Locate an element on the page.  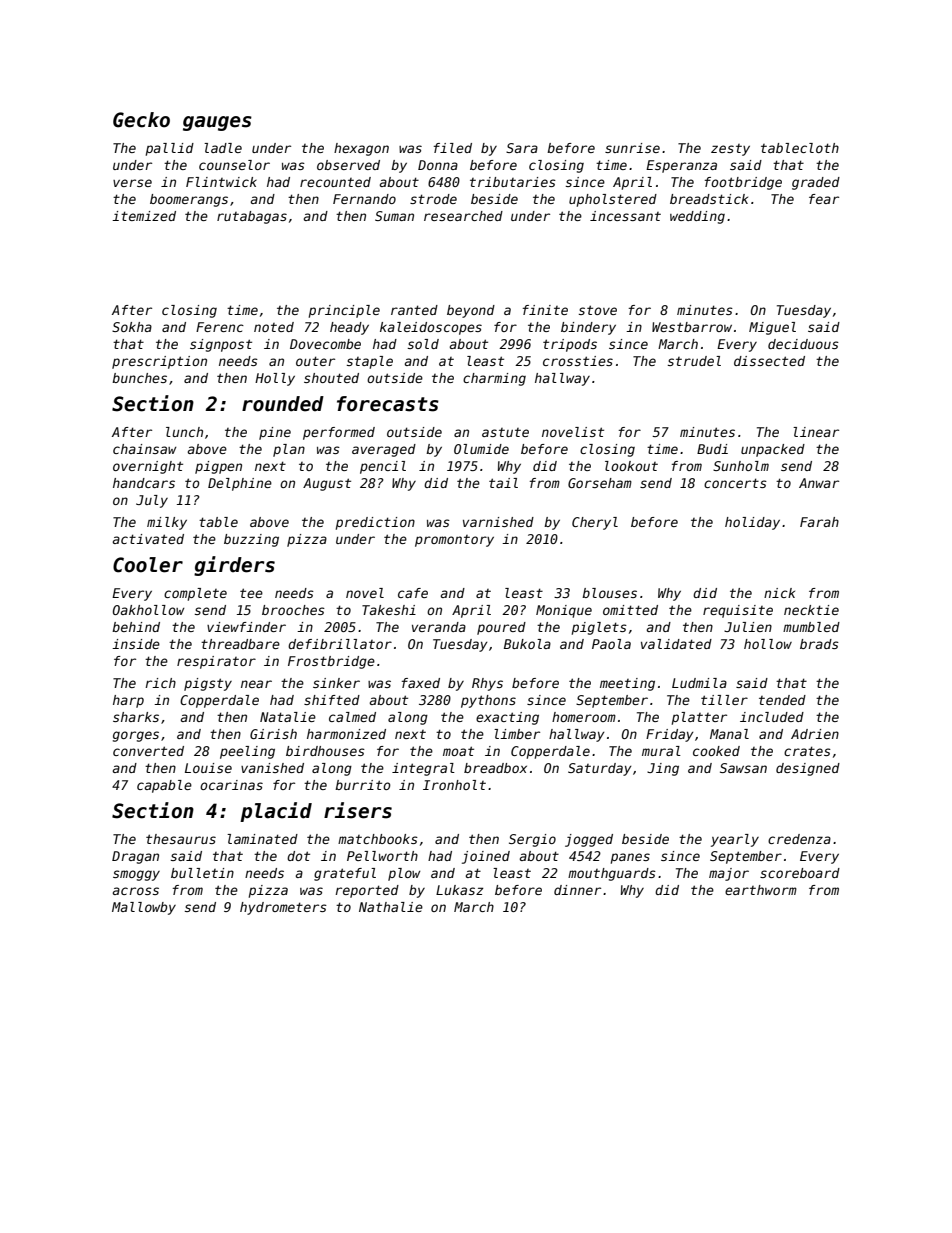
risers is located at coordinates (358, 810).
